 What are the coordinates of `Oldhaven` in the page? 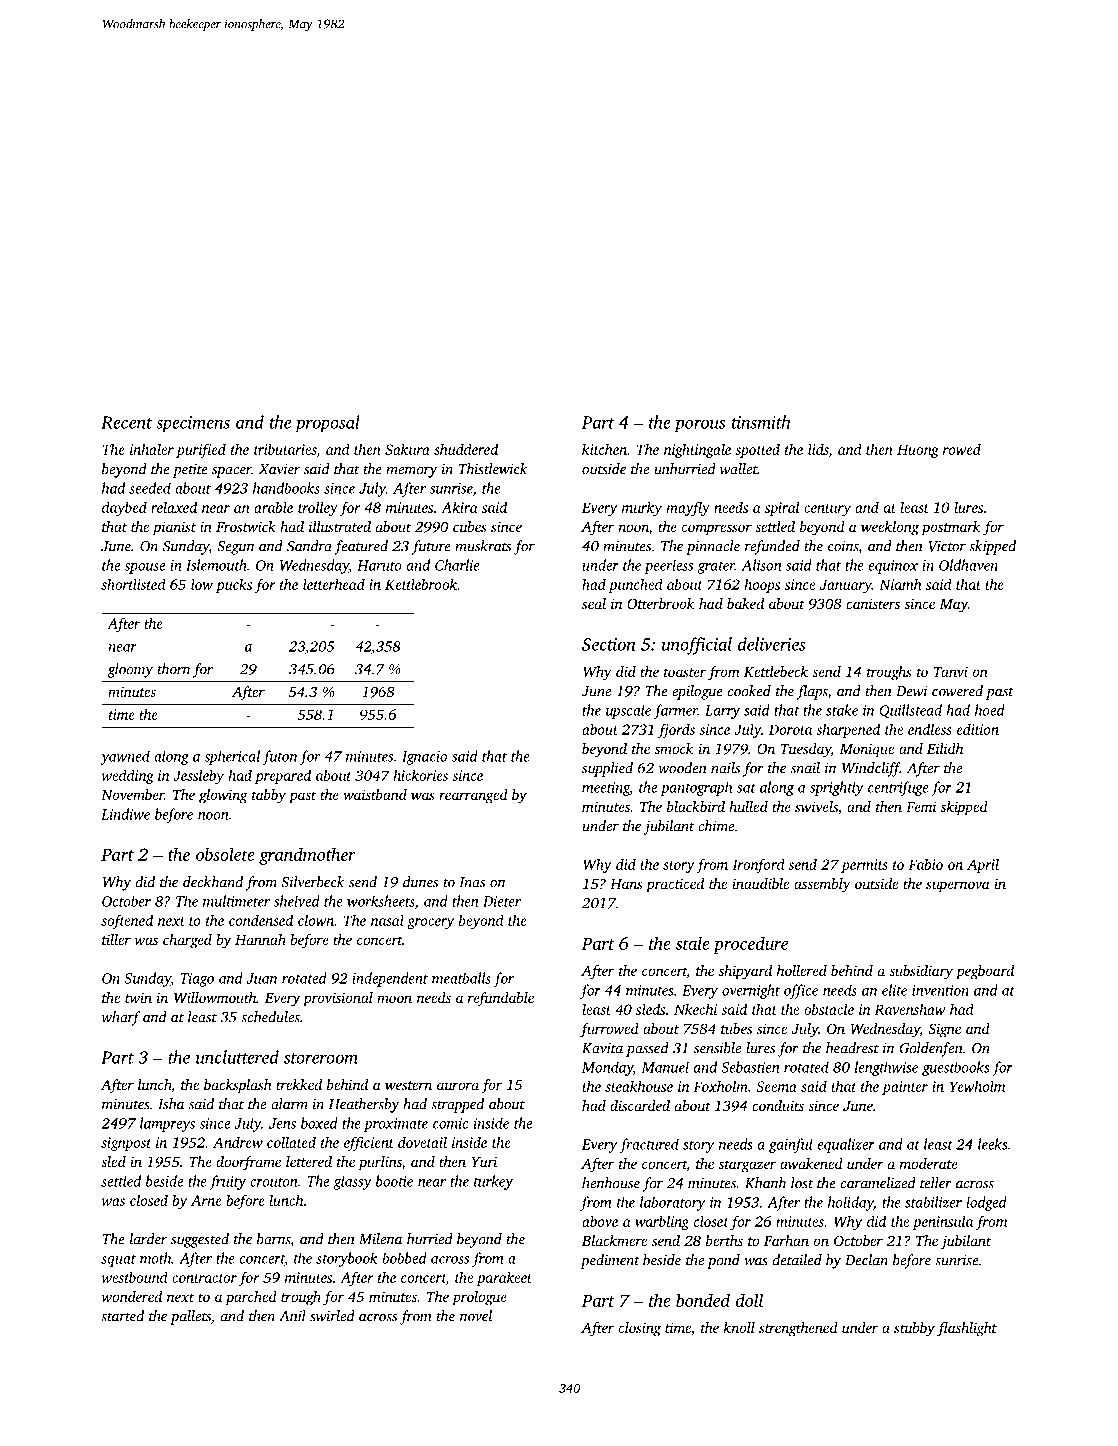 It's located at (968, 565).
